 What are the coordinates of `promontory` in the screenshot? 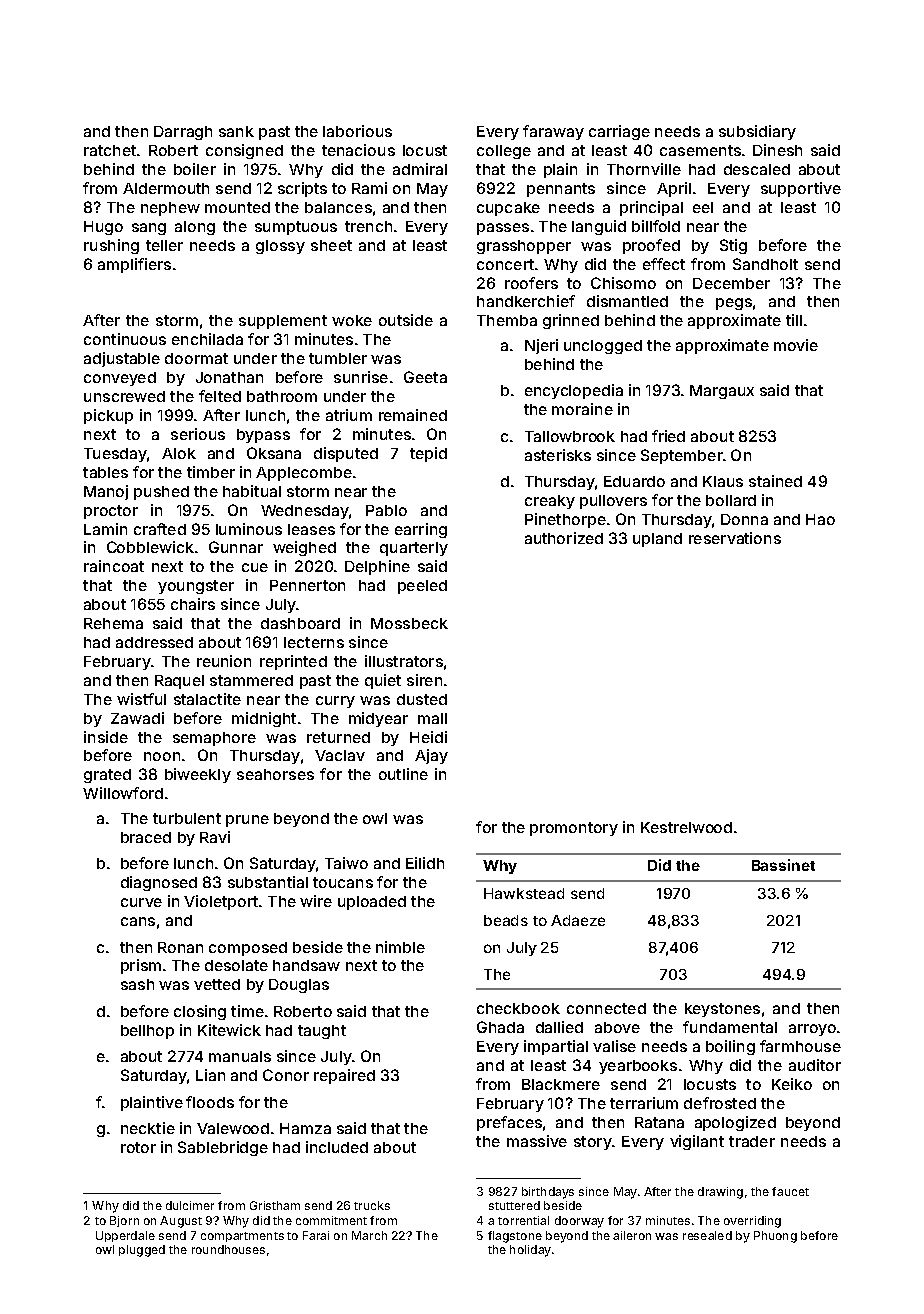 It's located at (574, 829).
